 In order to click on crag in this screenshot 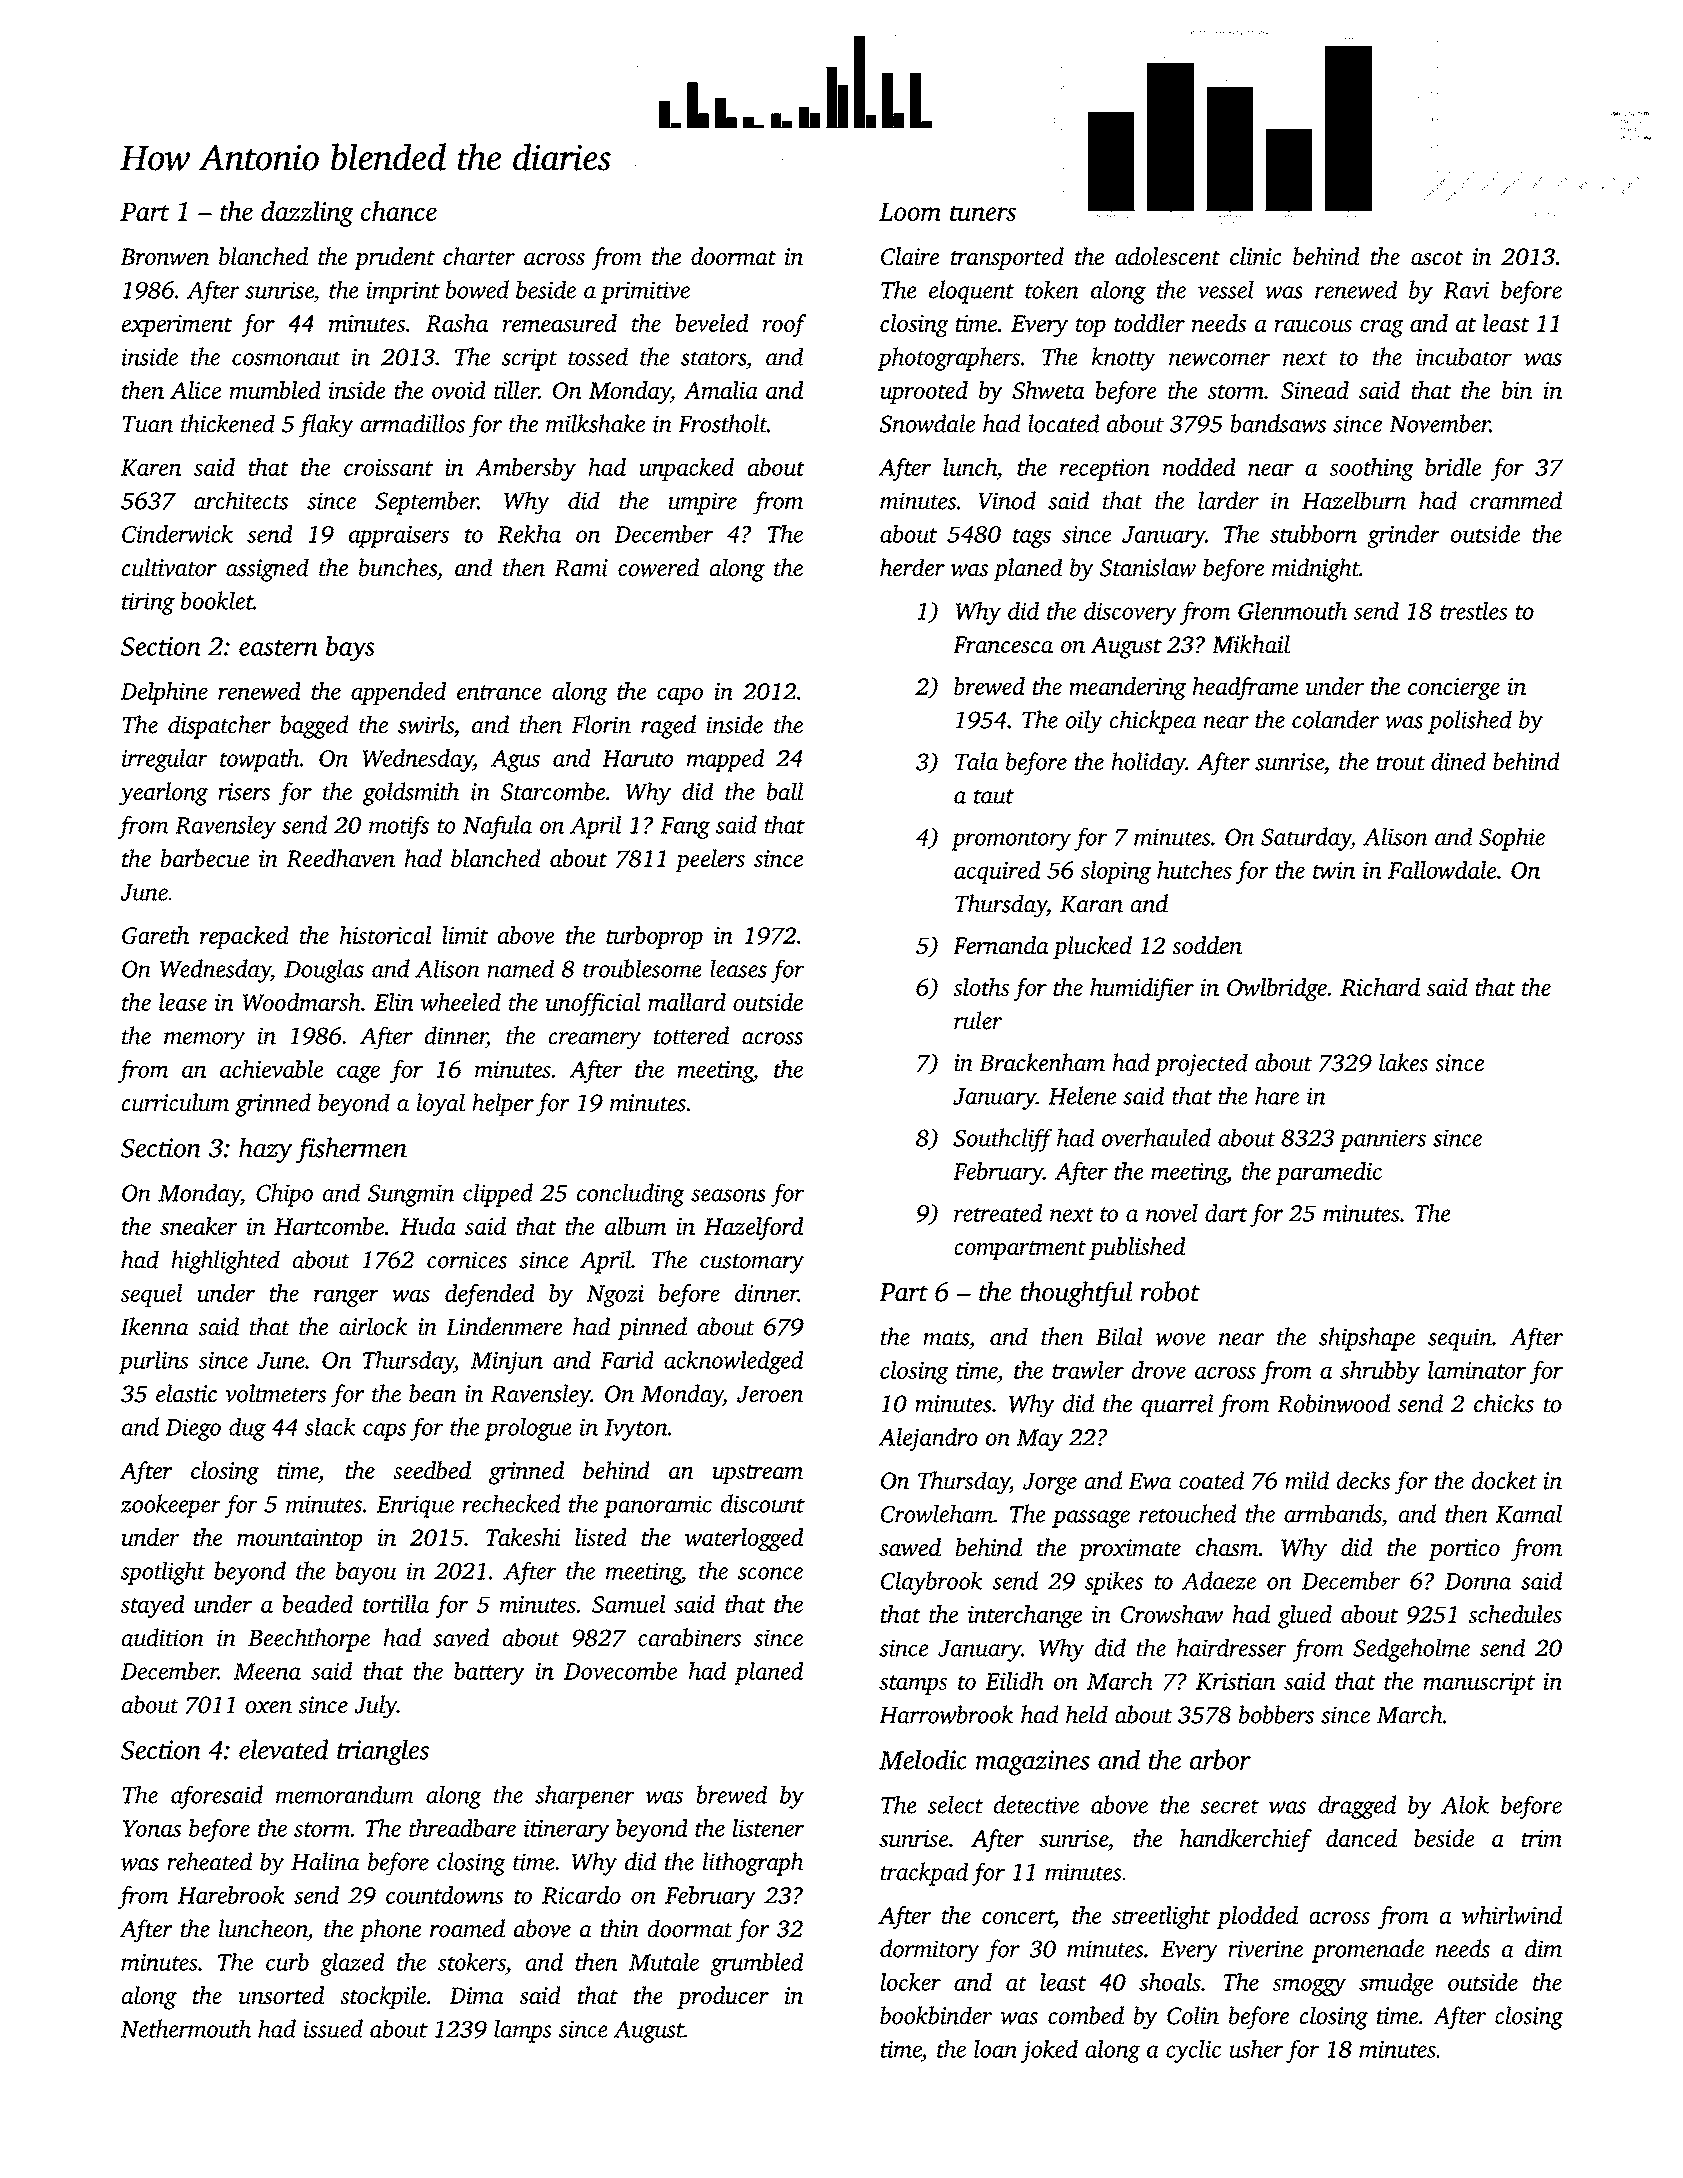, I will do `click(1382, 329)`.
